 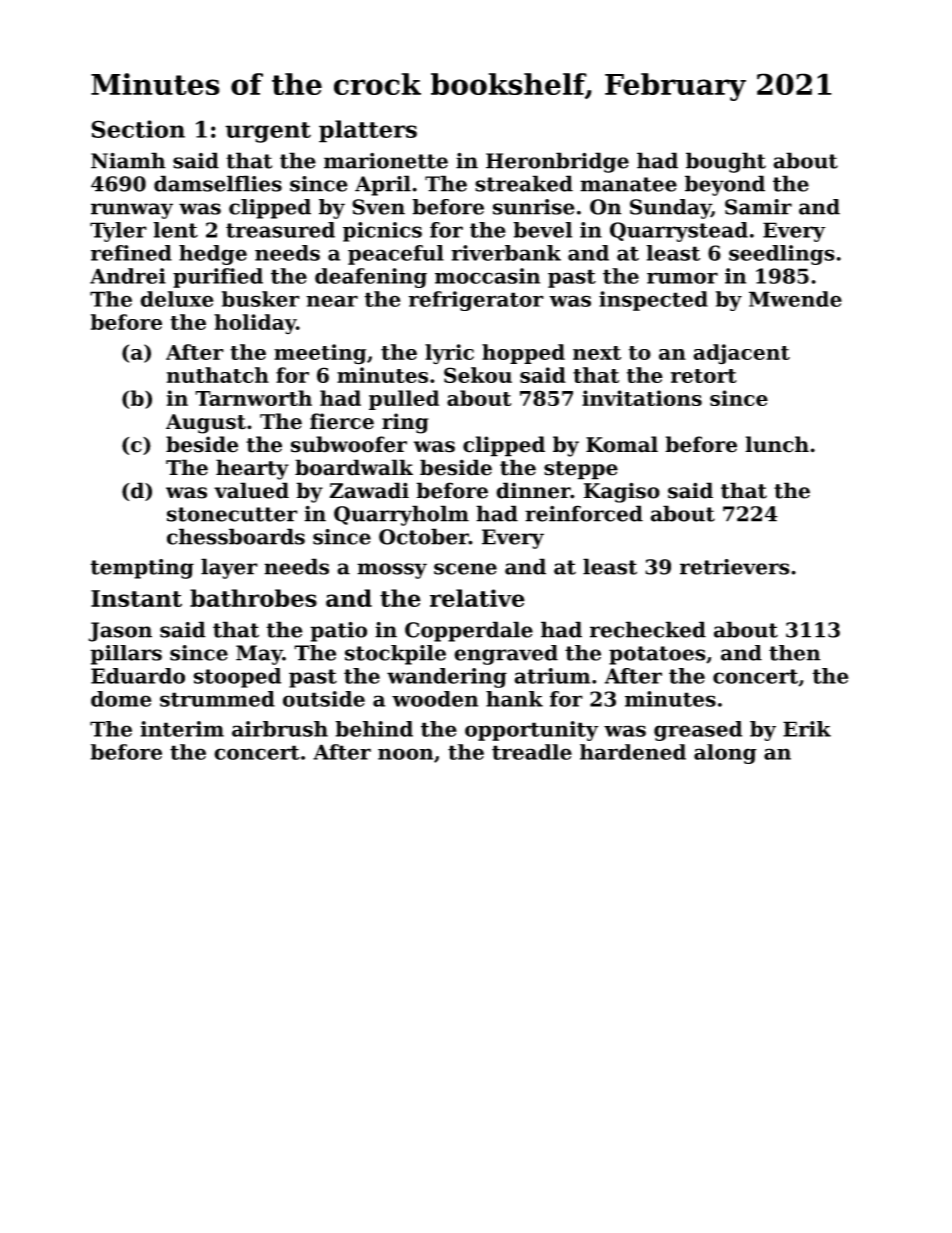 I want to click on urgent, so click(x=268, y=132).
